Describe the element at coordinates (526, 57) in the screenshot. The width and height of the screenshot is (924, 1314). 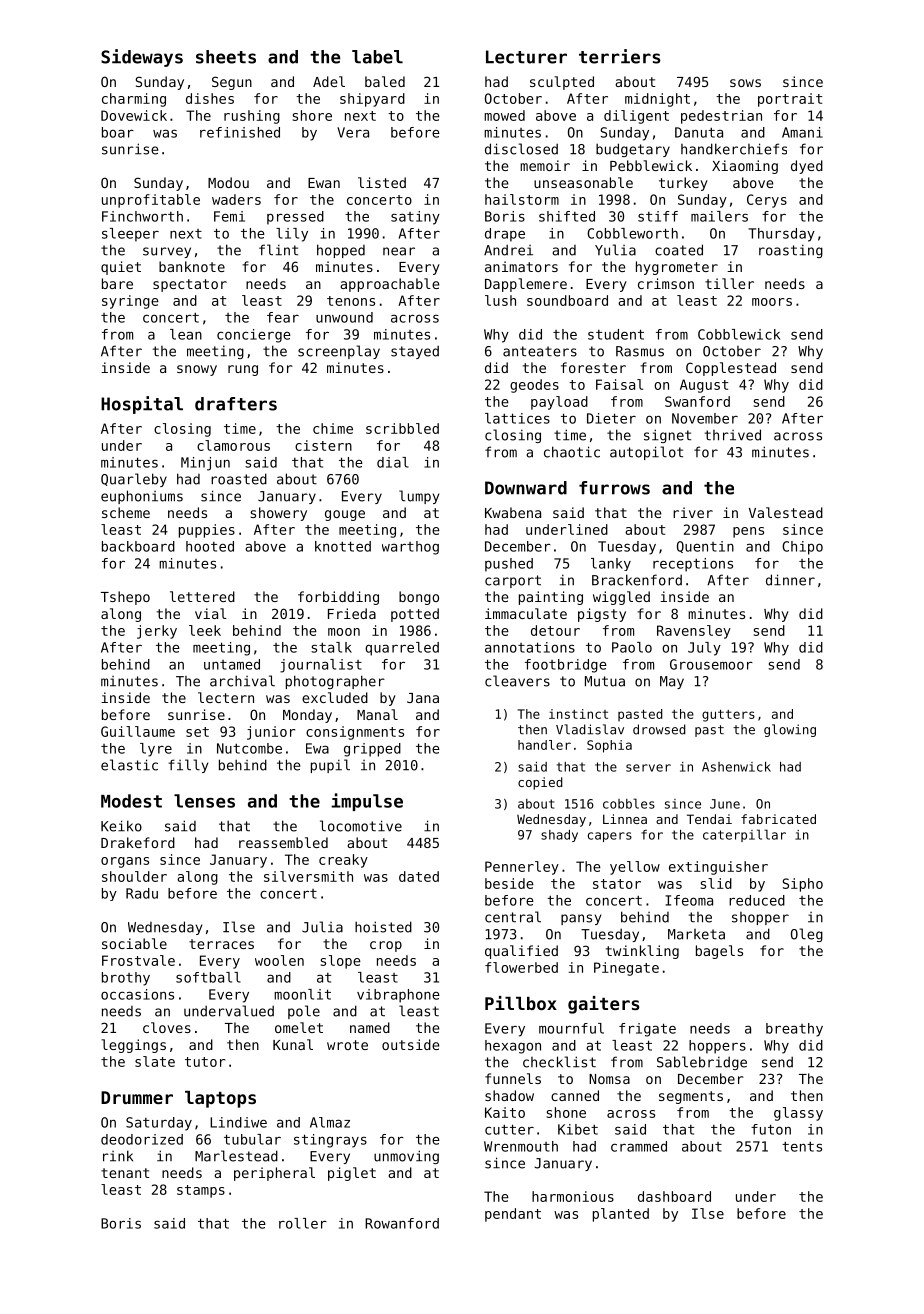
I see `Lecturer` at that location.
